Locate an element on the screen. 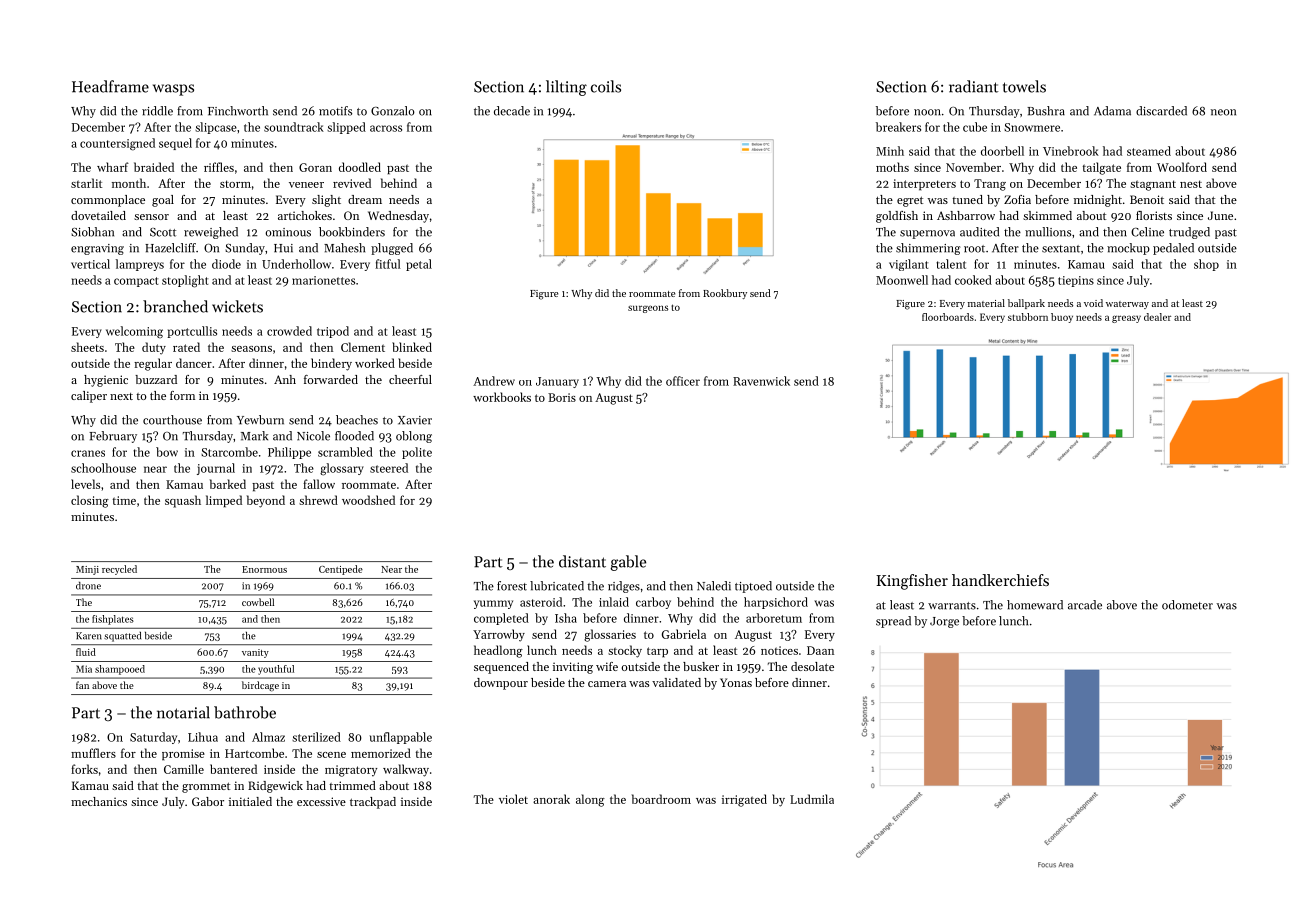 The image size is (1308, 924). mockup is located at coordinates (1128, 249).
